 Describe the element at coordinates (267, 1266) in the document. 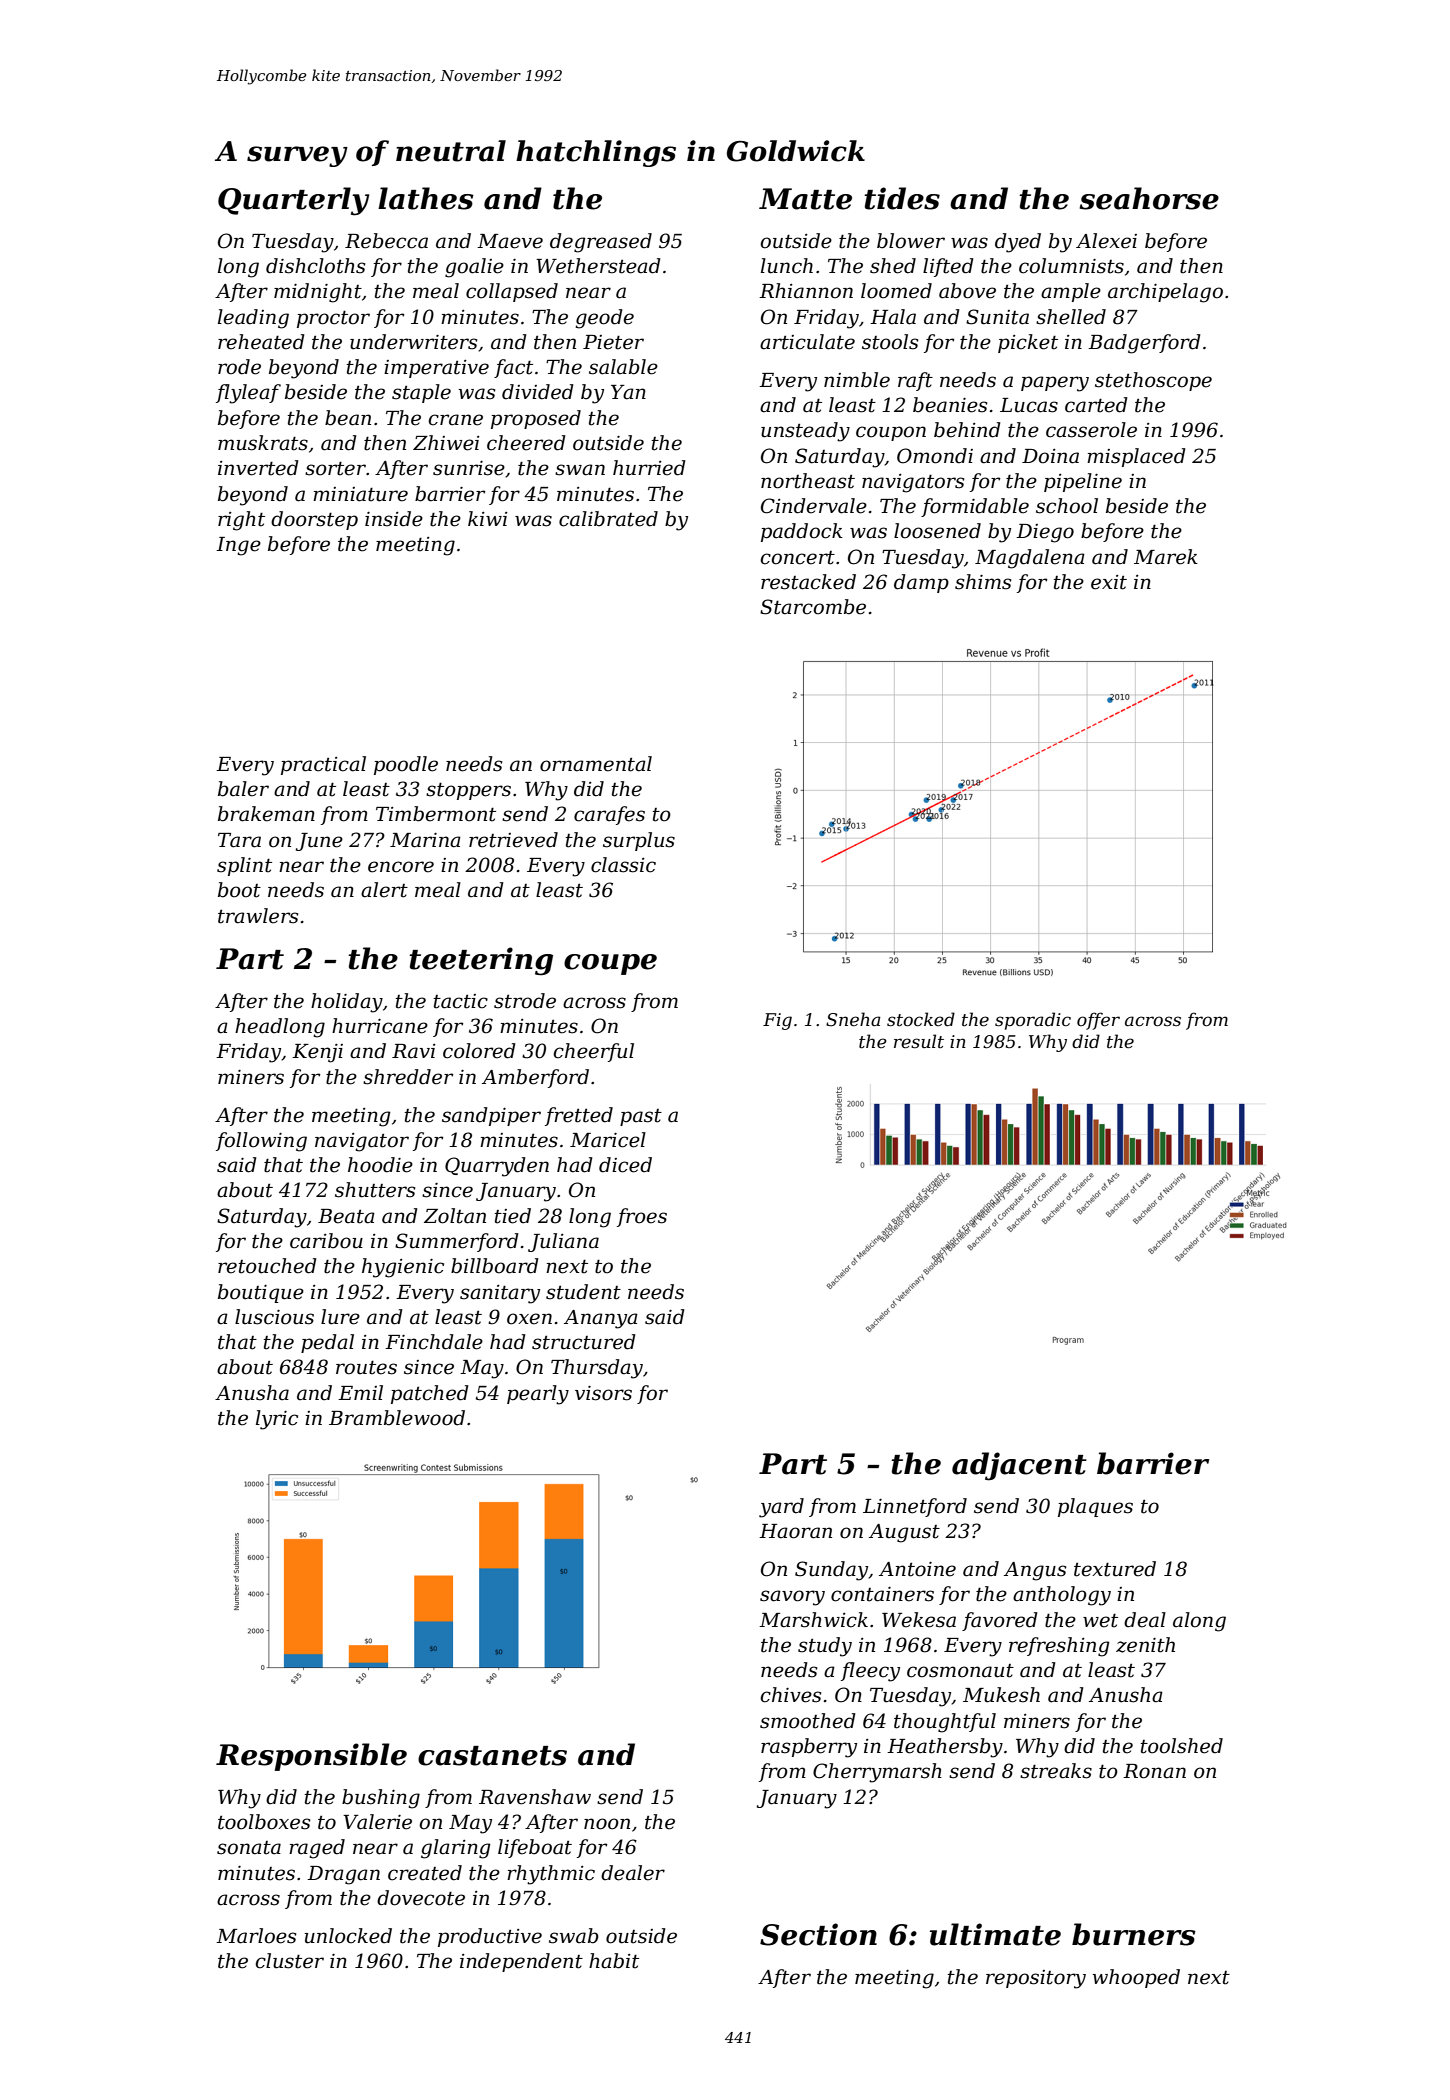

I see `retouched` at that location.
